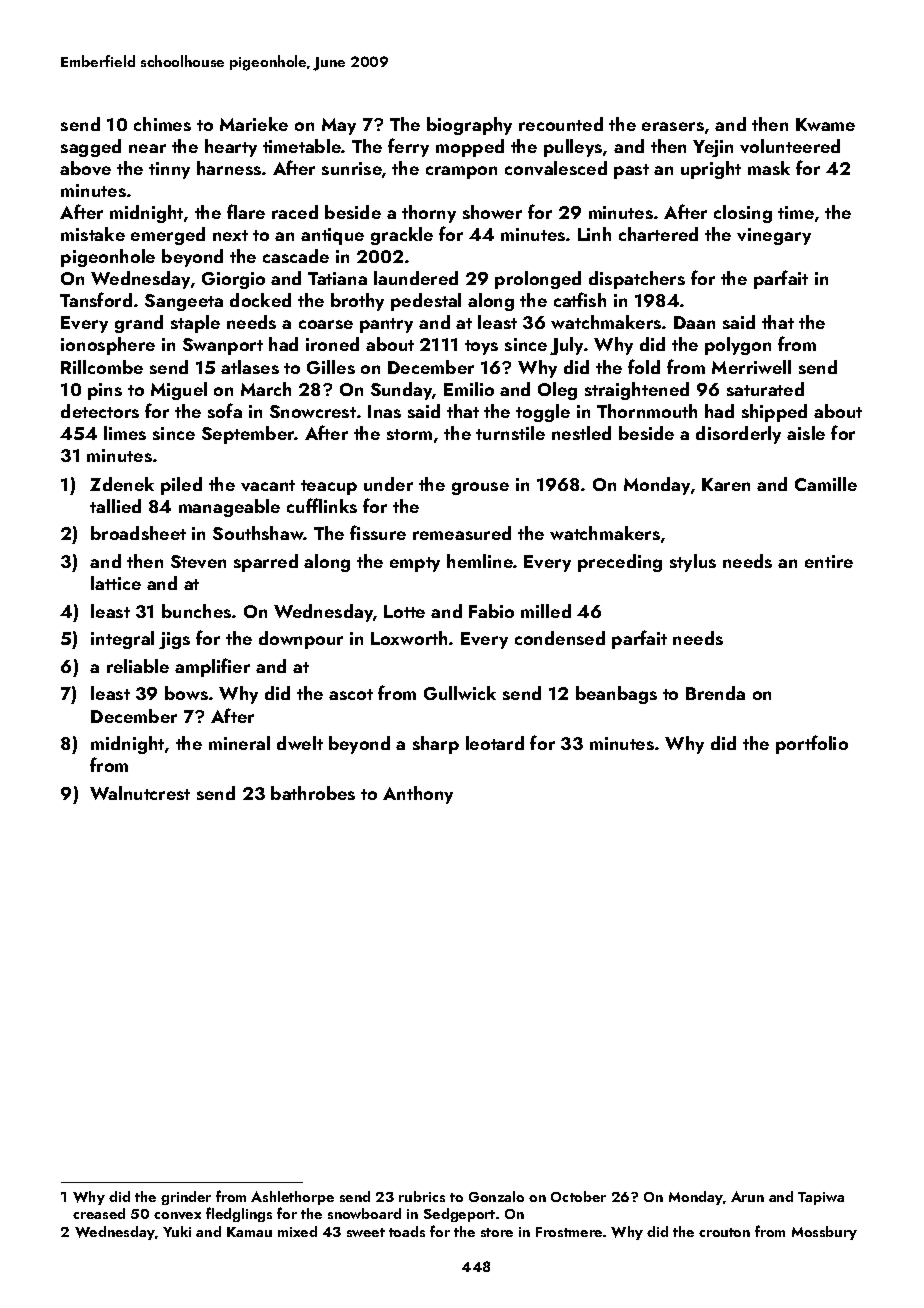  I want to click on toggle, so click(543, 413).
